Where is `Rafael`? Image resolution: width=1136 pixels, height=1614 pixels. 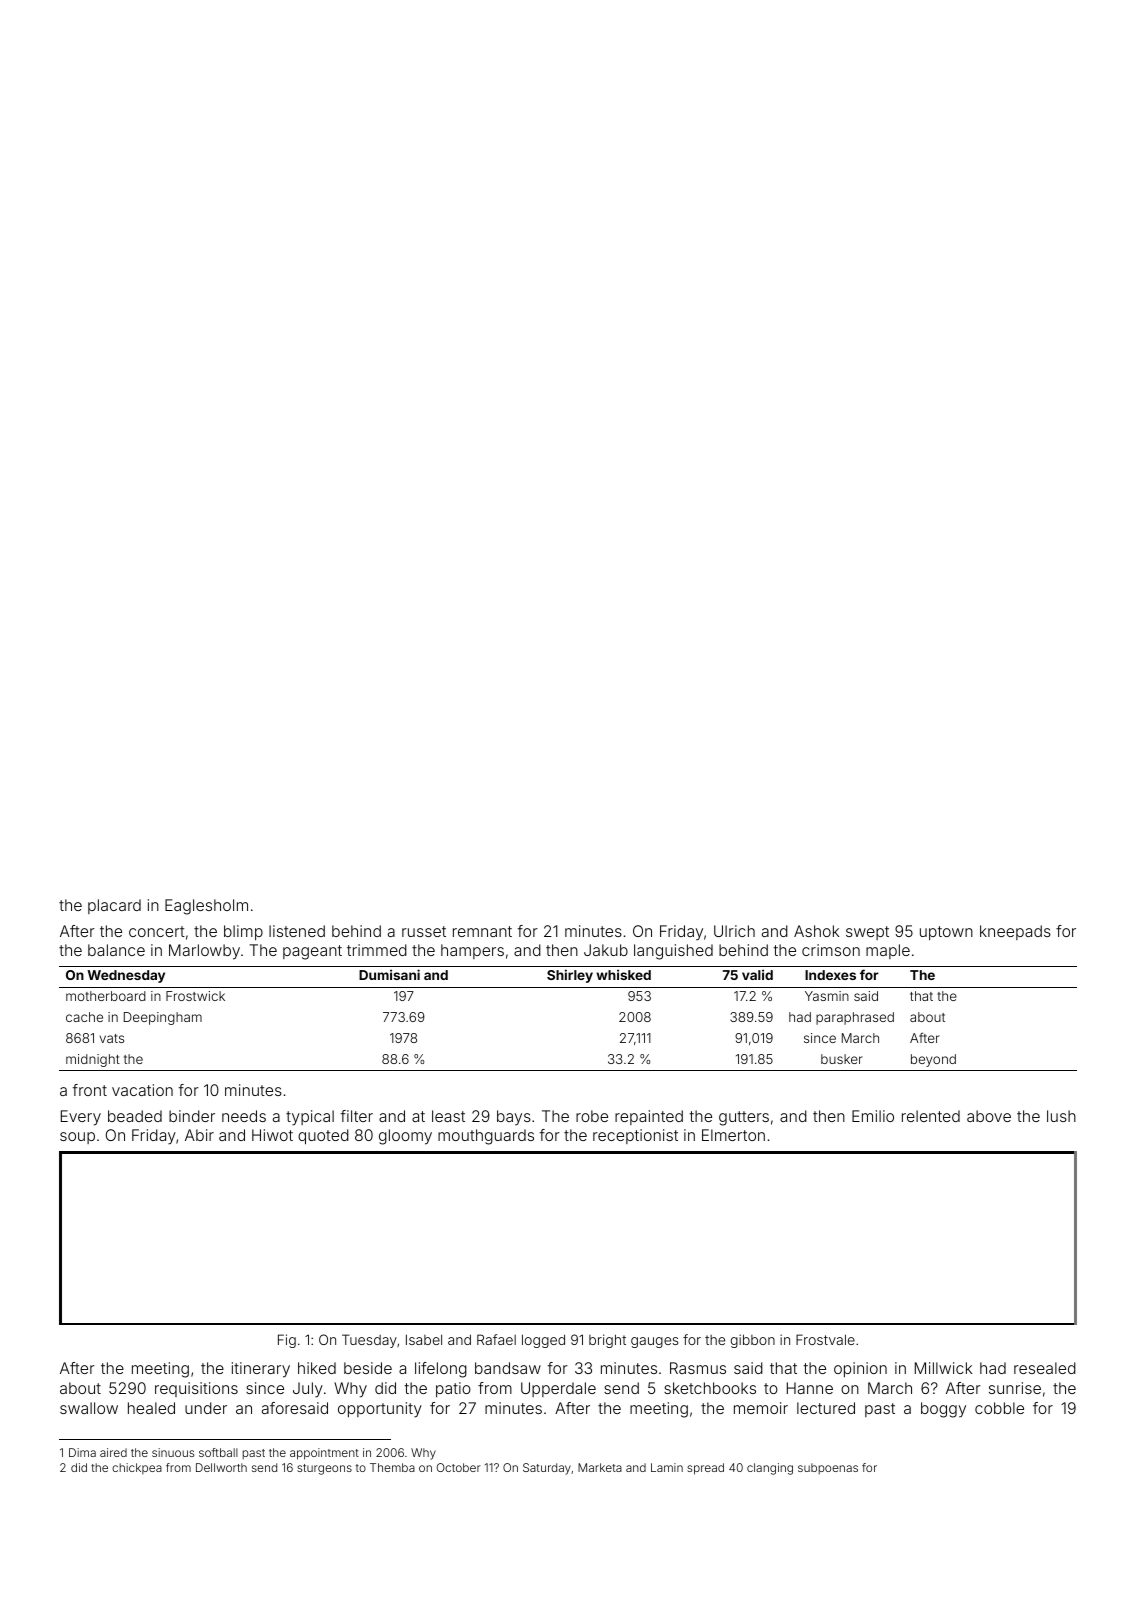
Rafael is located at coordinates (496, 1339).
